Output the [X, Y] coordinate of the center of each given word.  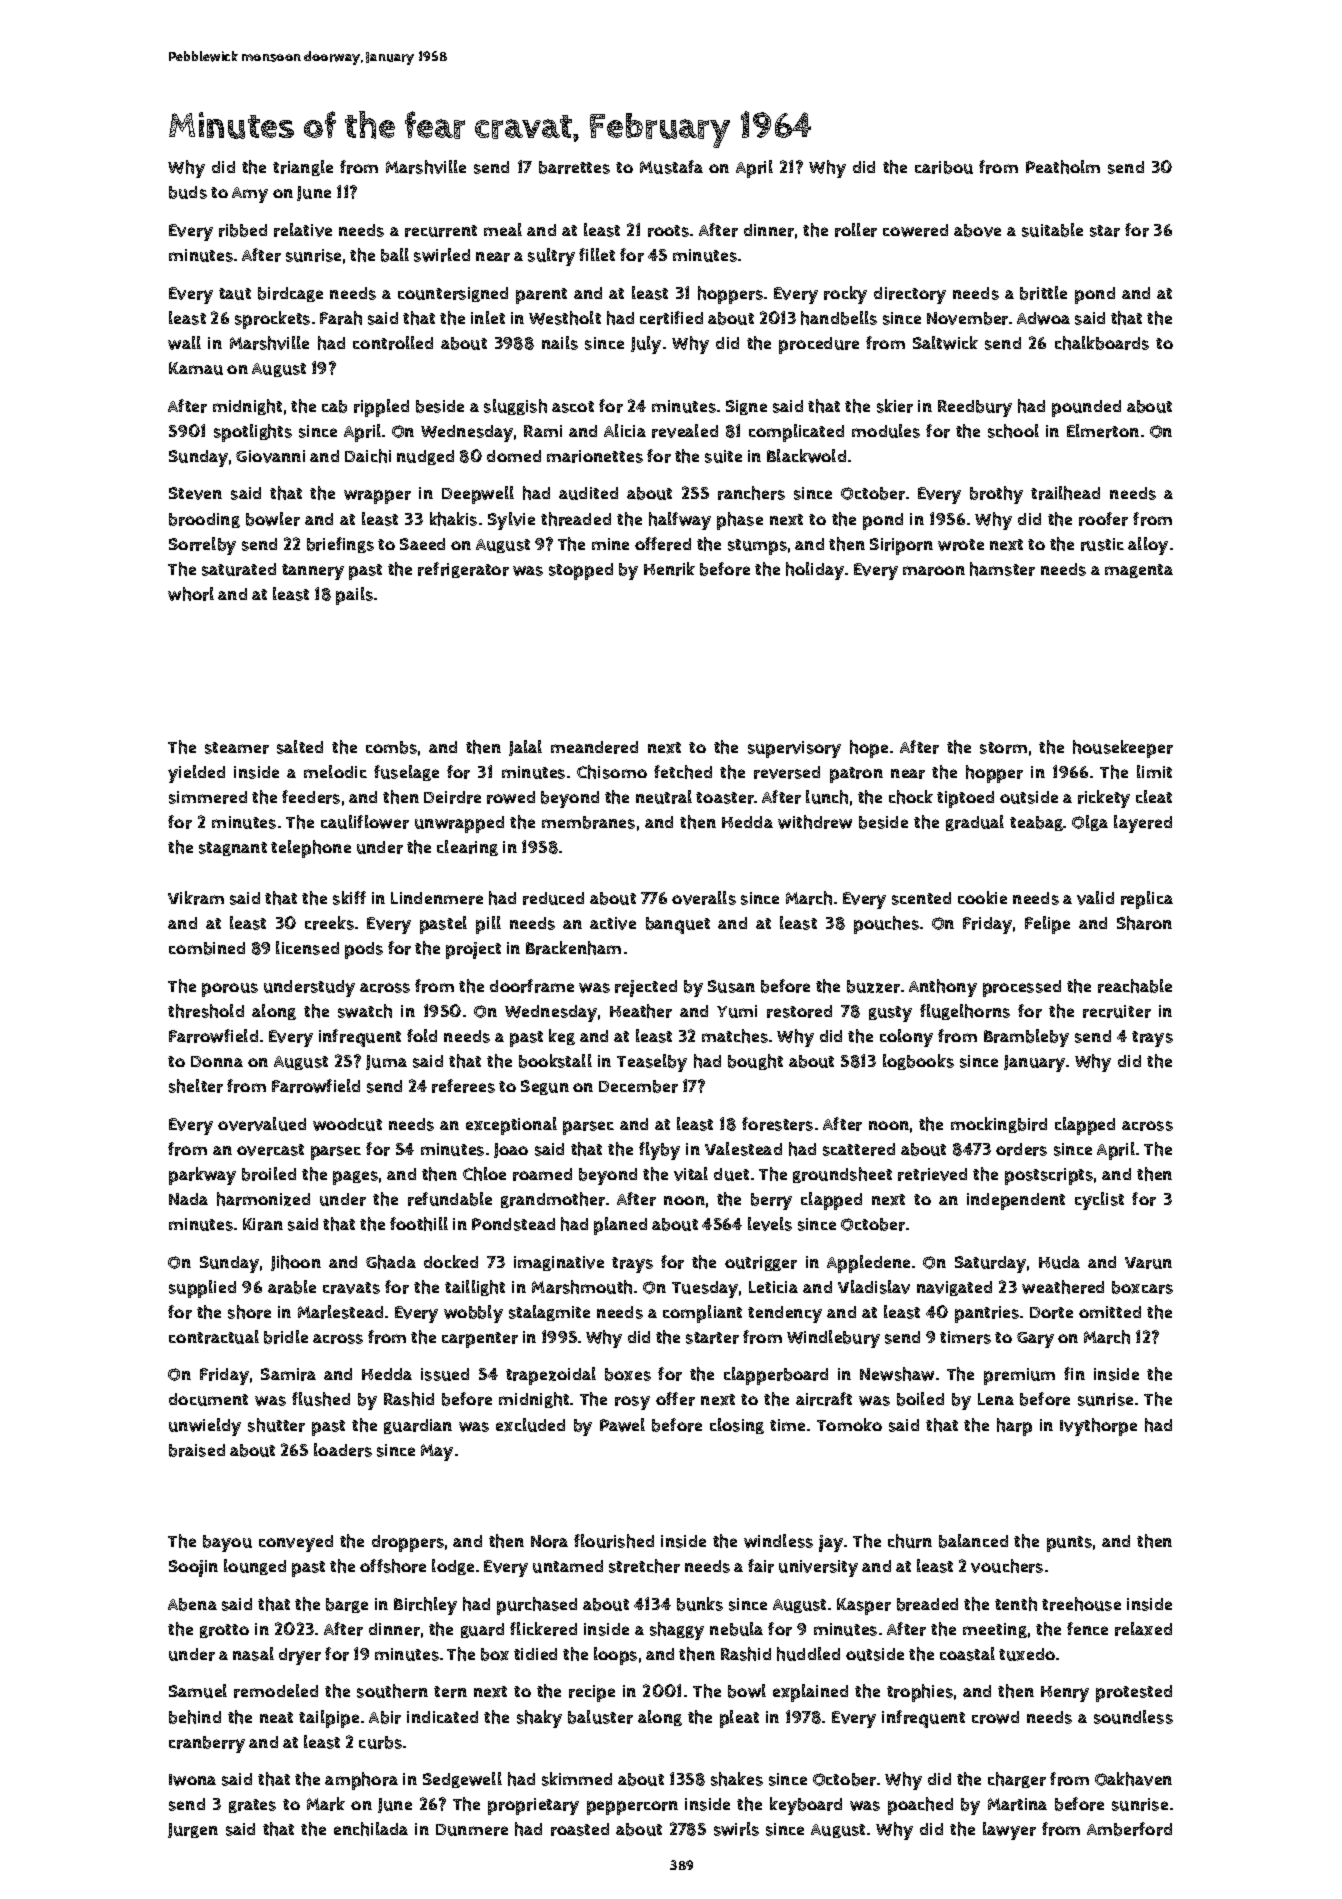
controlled [393, 343]
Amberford [1129, 1829]
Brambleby [1026, 1038]
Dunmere [472, 1830]
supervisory [794, 749]
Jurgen [193, 1830]
